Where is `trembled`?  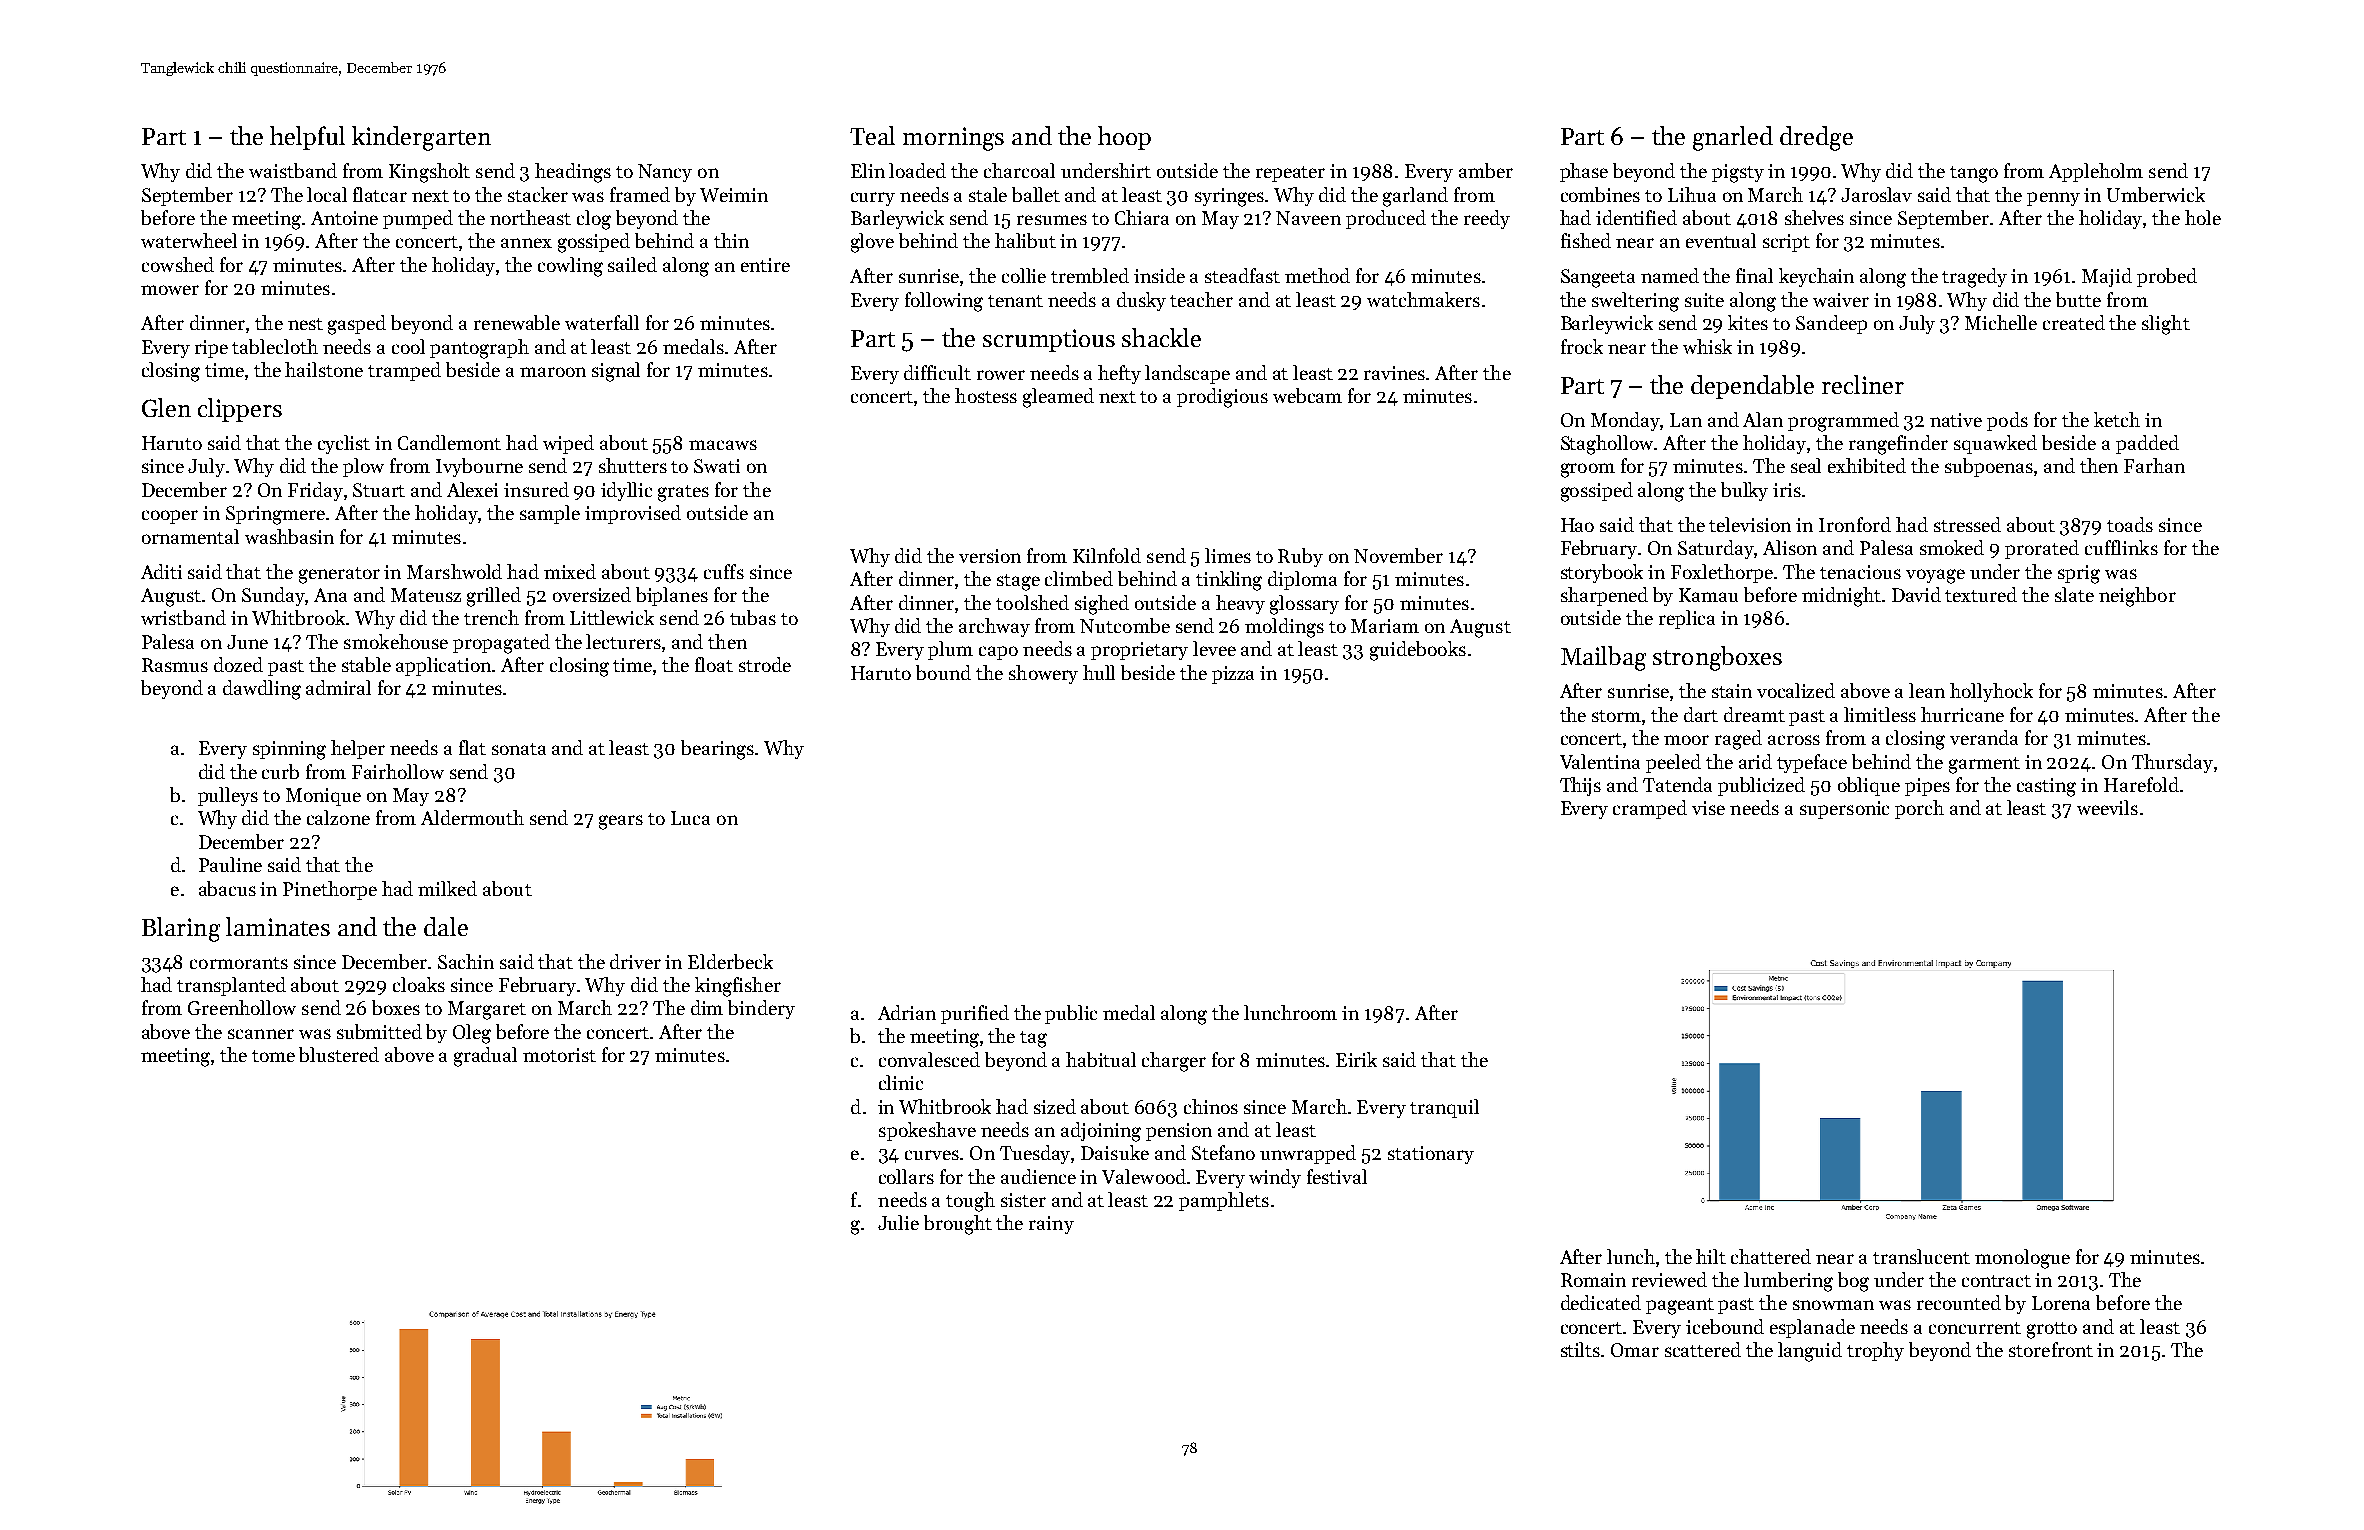
trembled is located at coordinates (1090, 275).
